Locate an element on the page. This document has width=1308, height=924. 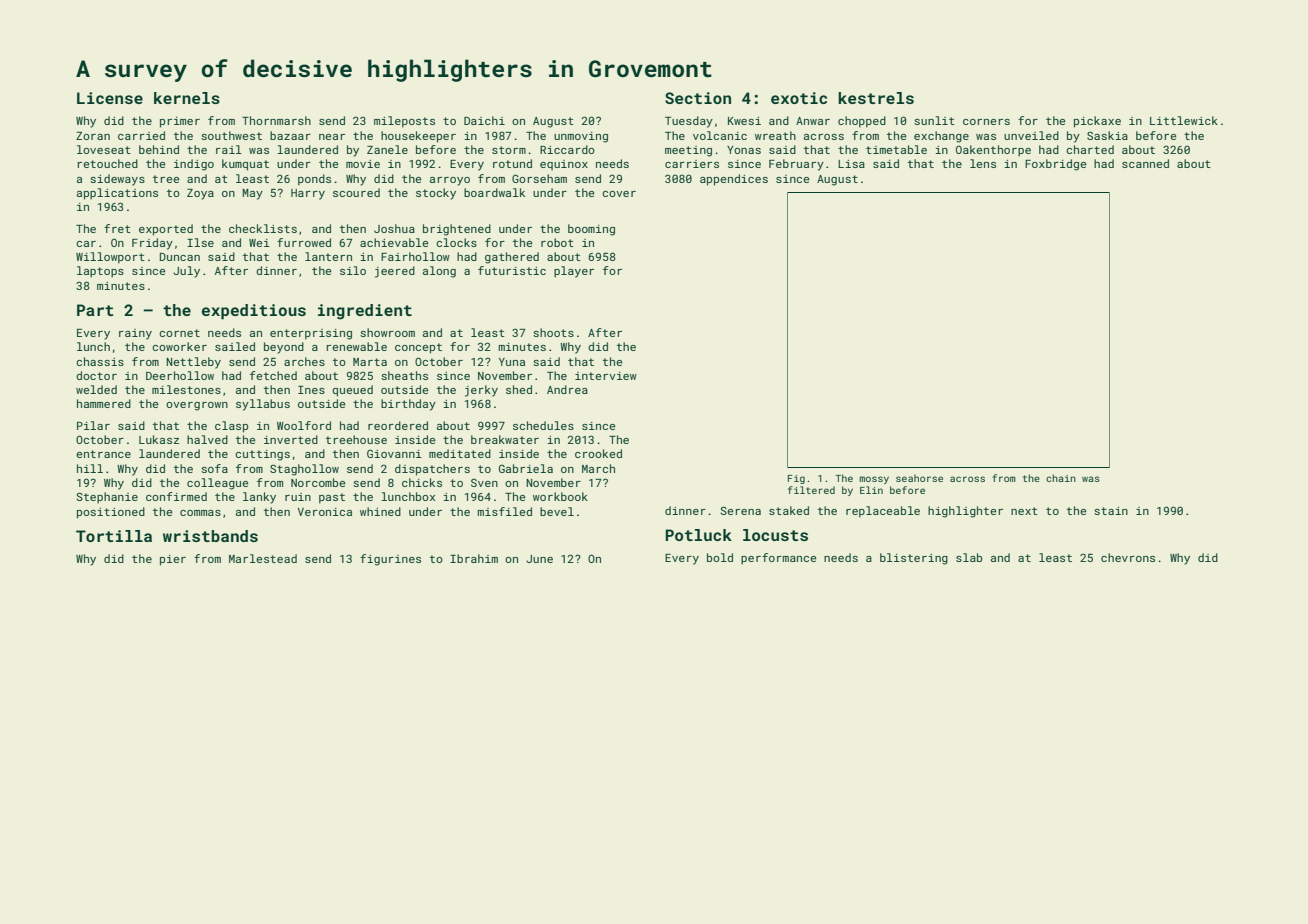
booming is located at coordinates (591, 230).
